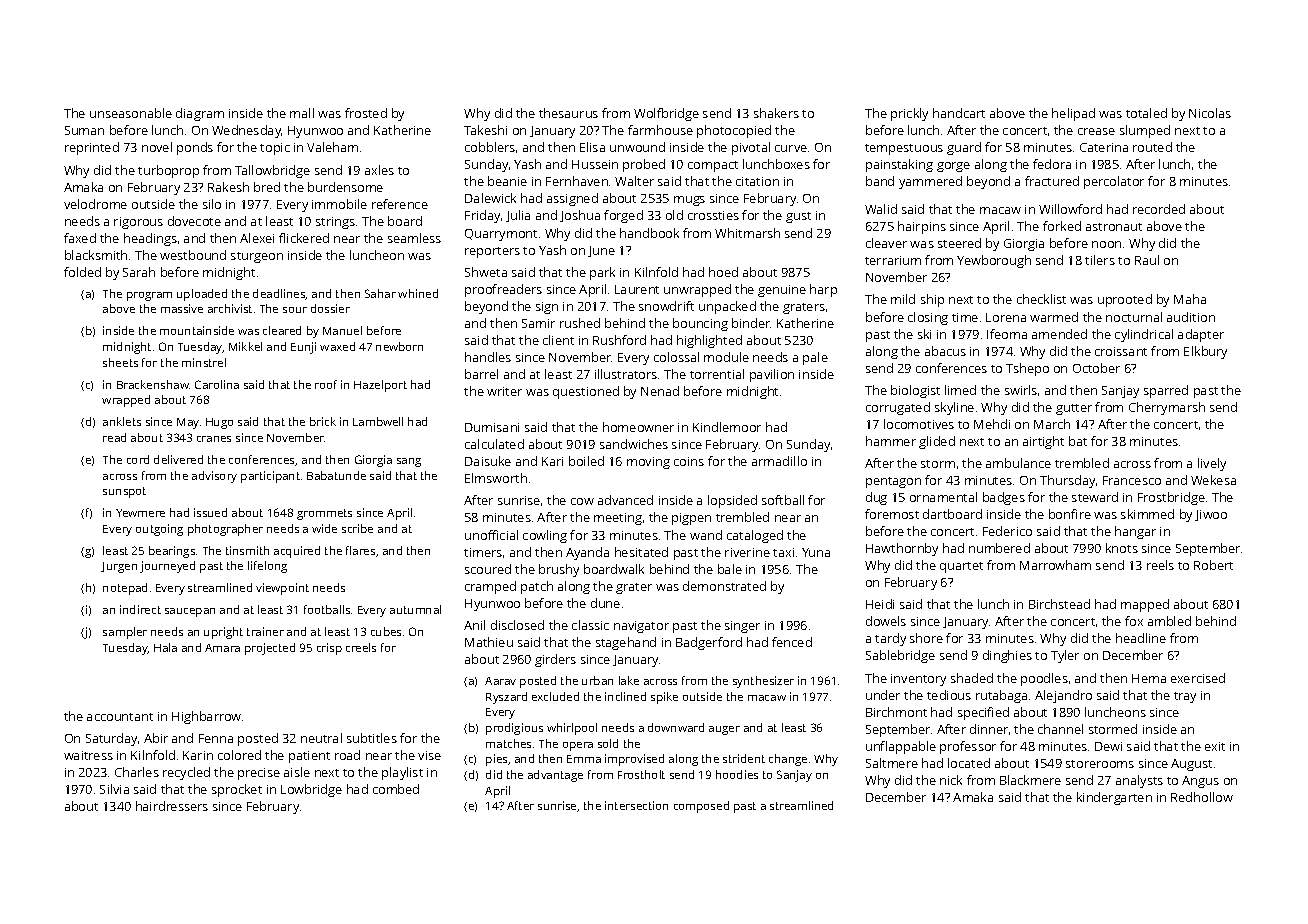 This screenshot has height=924, width=1308. I want to click on harp, so click(823, 290).
